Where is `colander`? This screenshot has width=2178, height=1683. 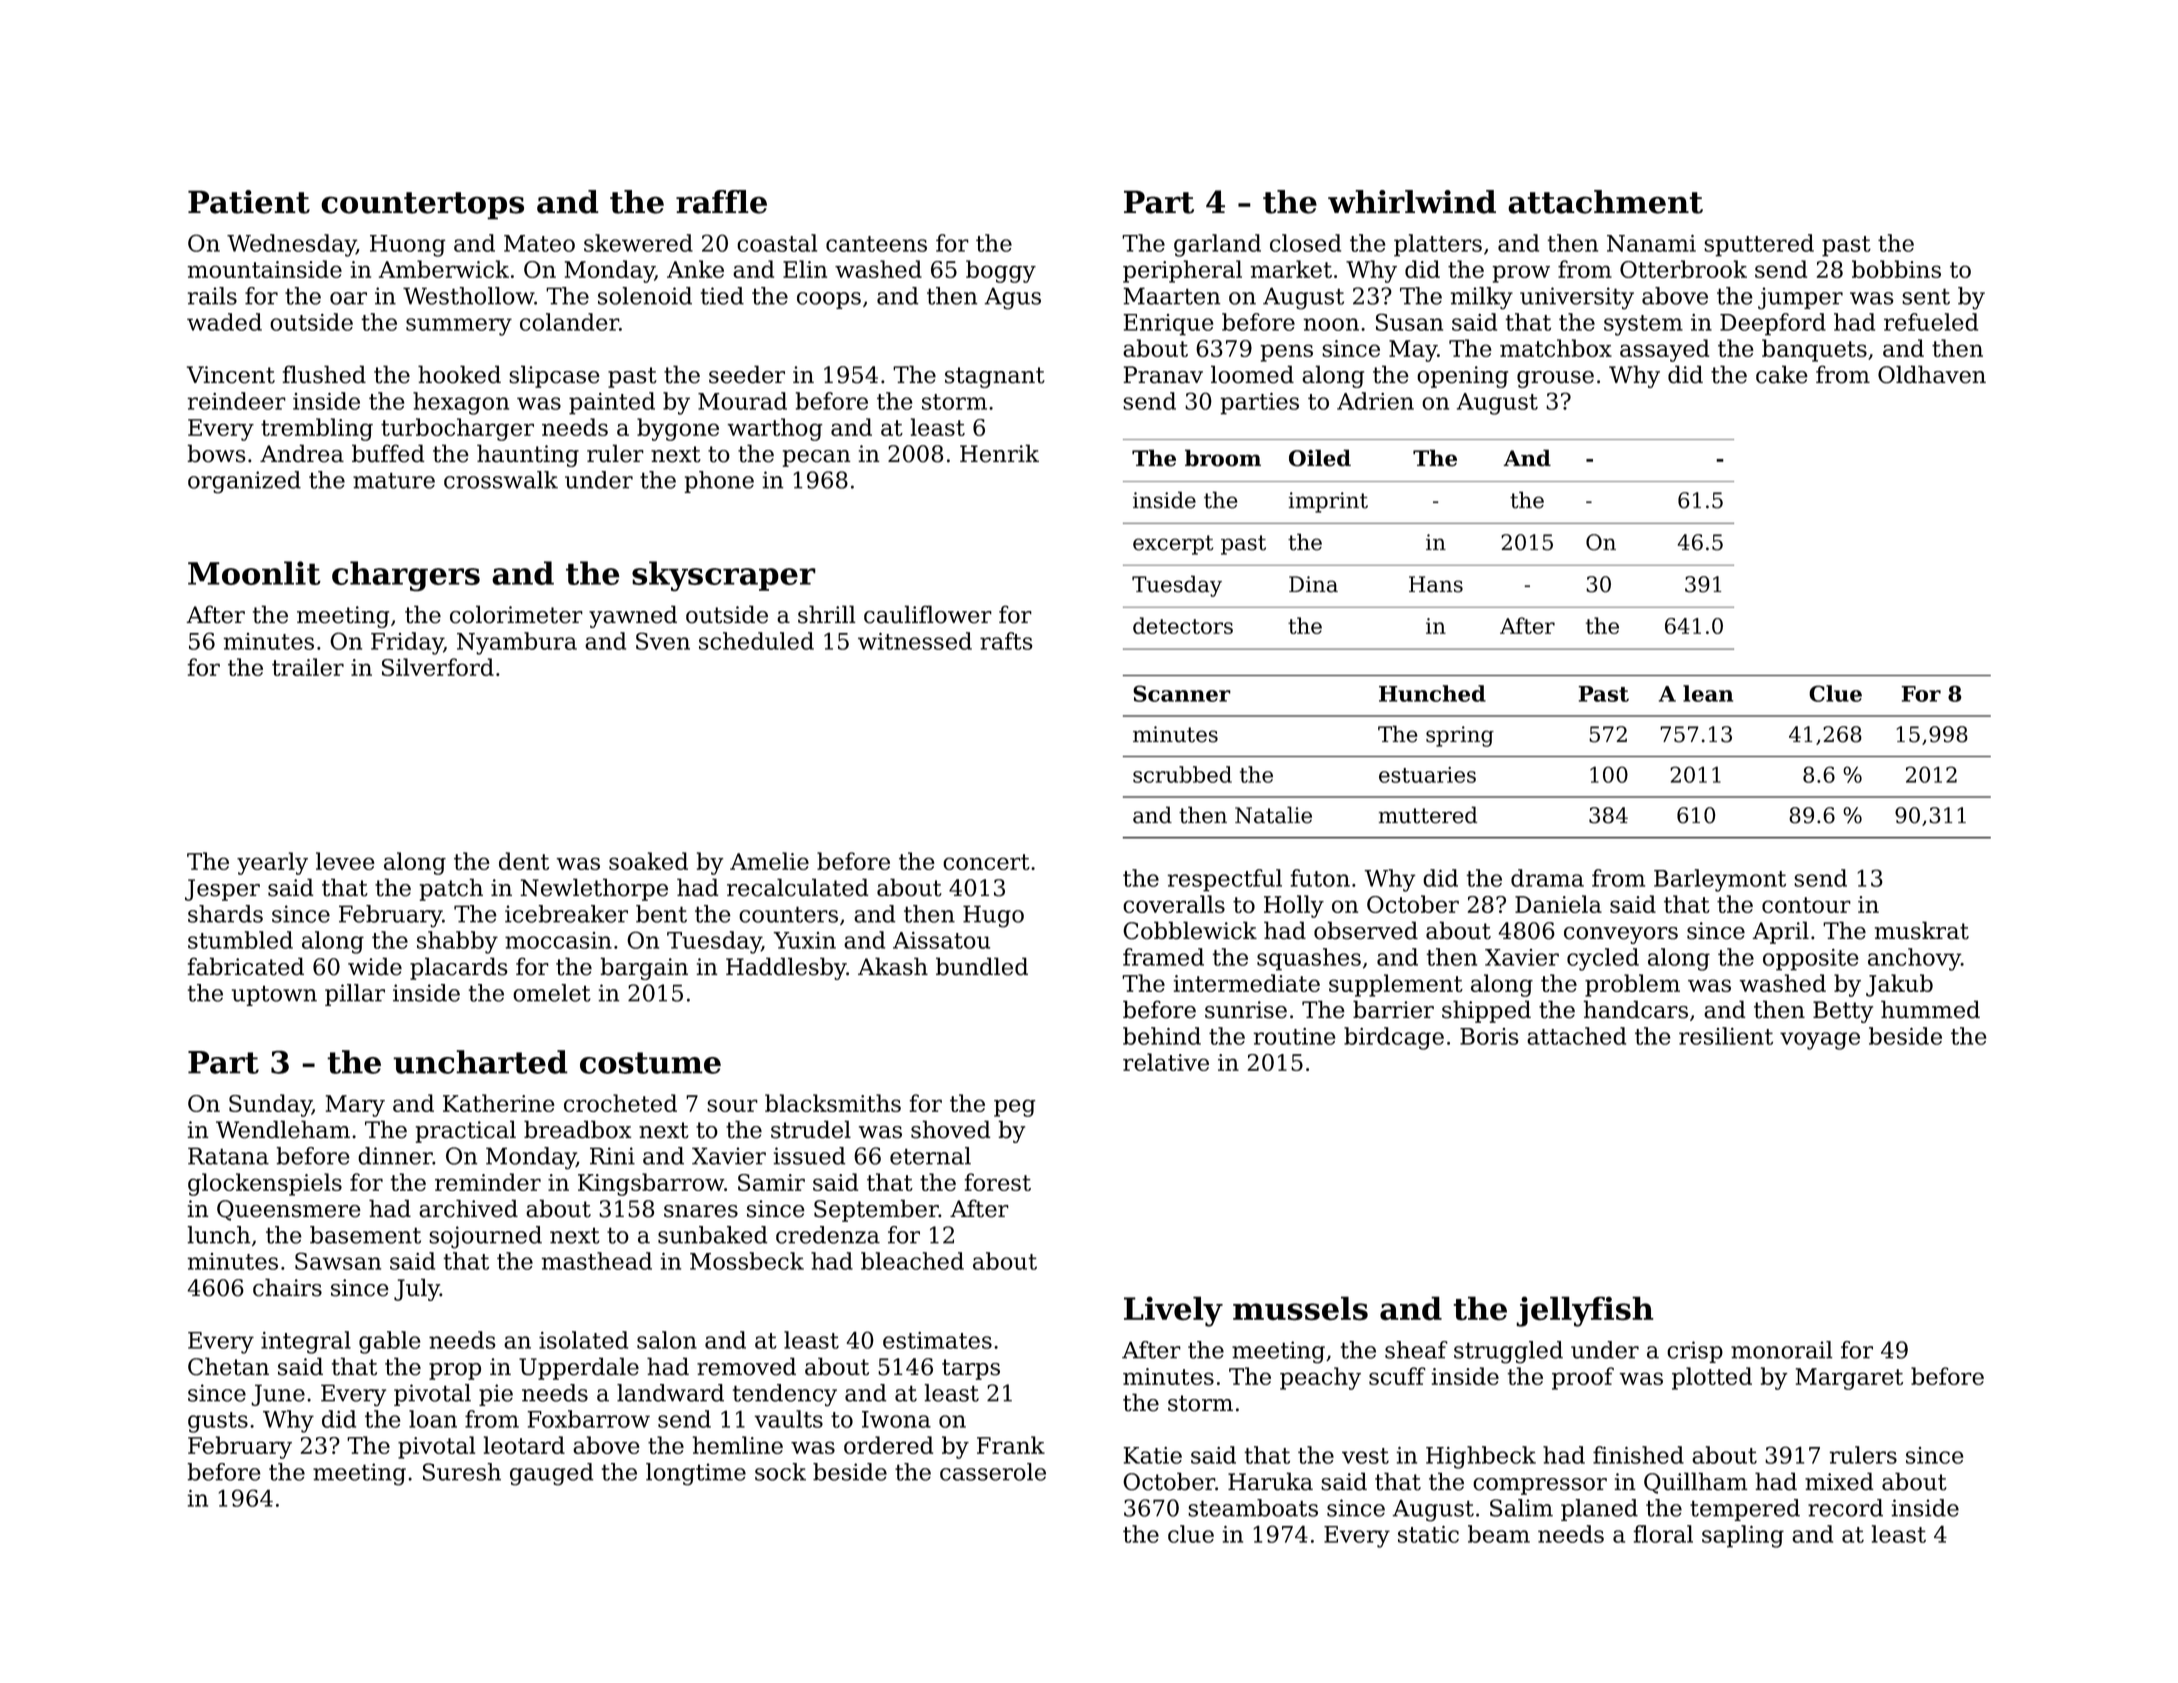 colander is located at coordinates (569, 322).
